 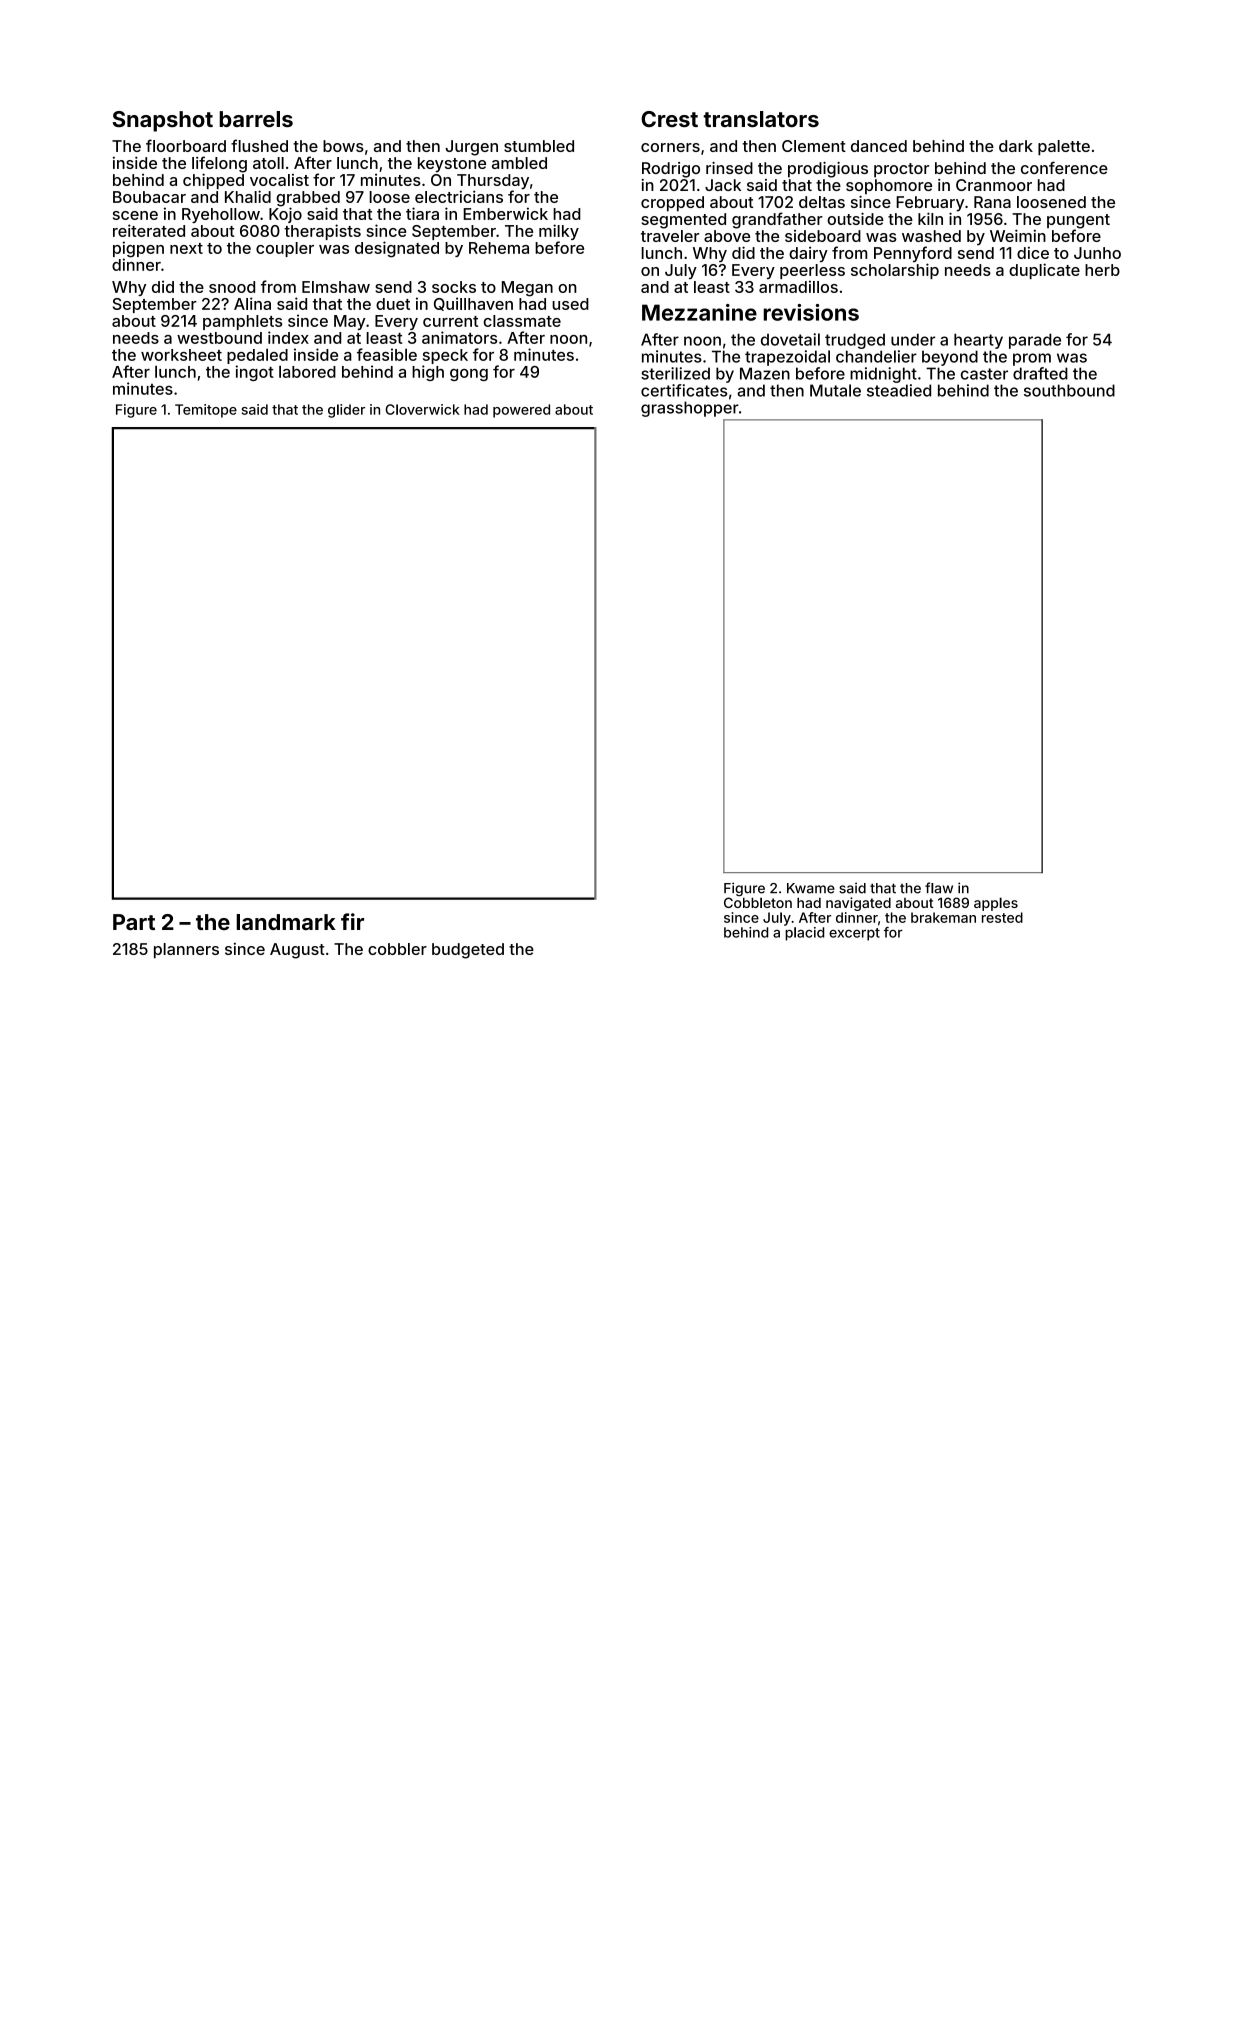 What do you see at coordinates (346, 411) in the screenshot?
I see `glider` at bounding box center [346, 411].
